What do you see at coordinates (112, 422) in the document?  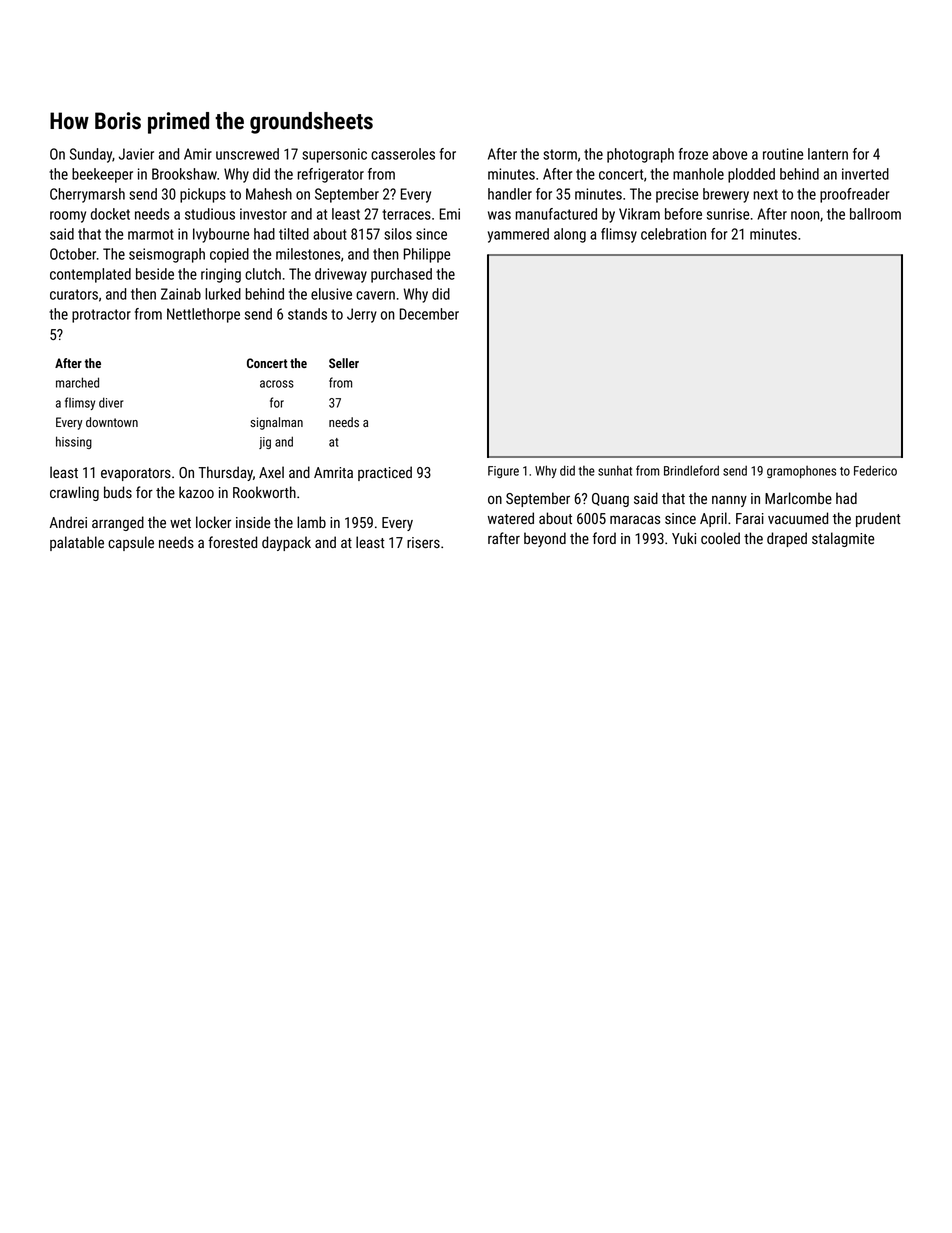 I see `downtown` at bounding box center [112, 422].
